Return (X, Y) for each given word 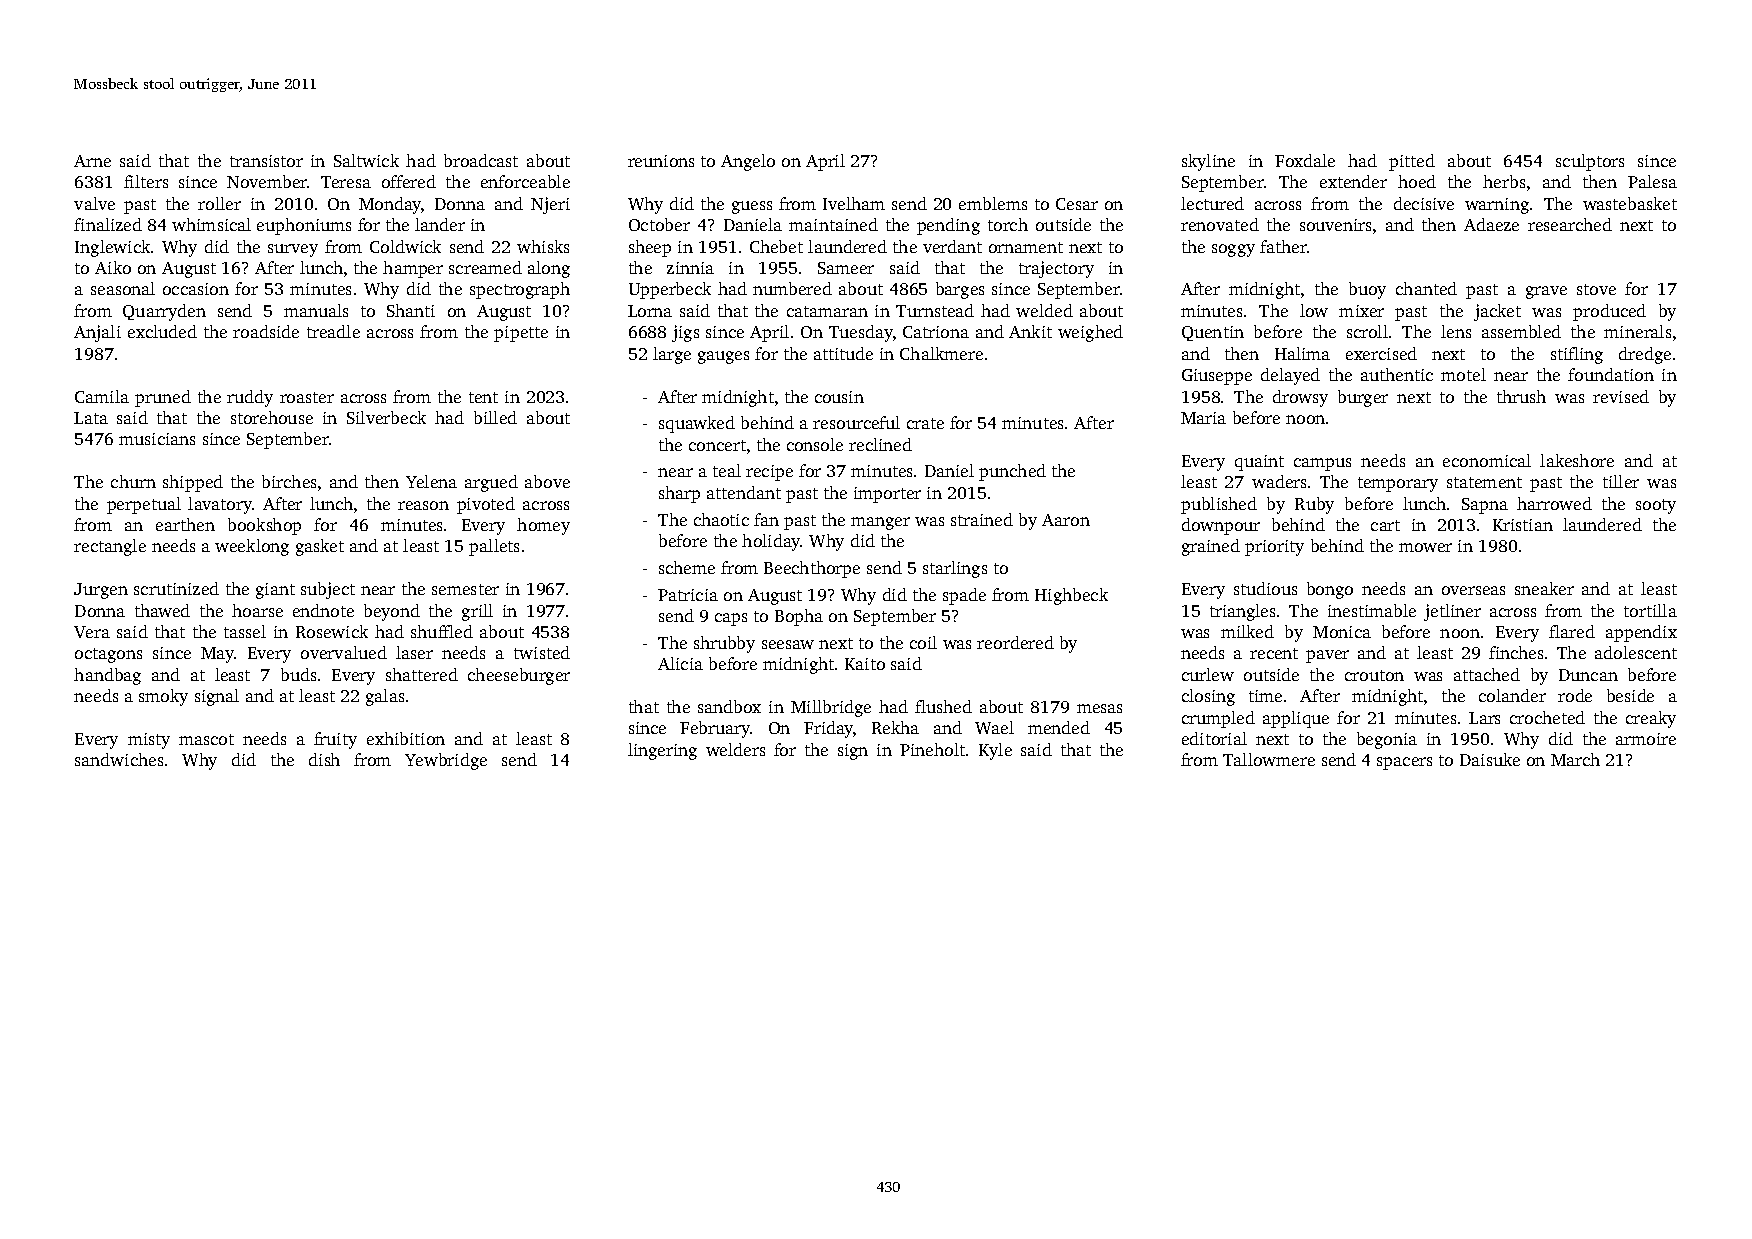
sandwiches (119, 759)
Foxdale (1305, 160)
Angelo (748, 162)
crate (925, 423)
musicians (157, 439)
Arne (92, 161)
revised (1621, 396)
